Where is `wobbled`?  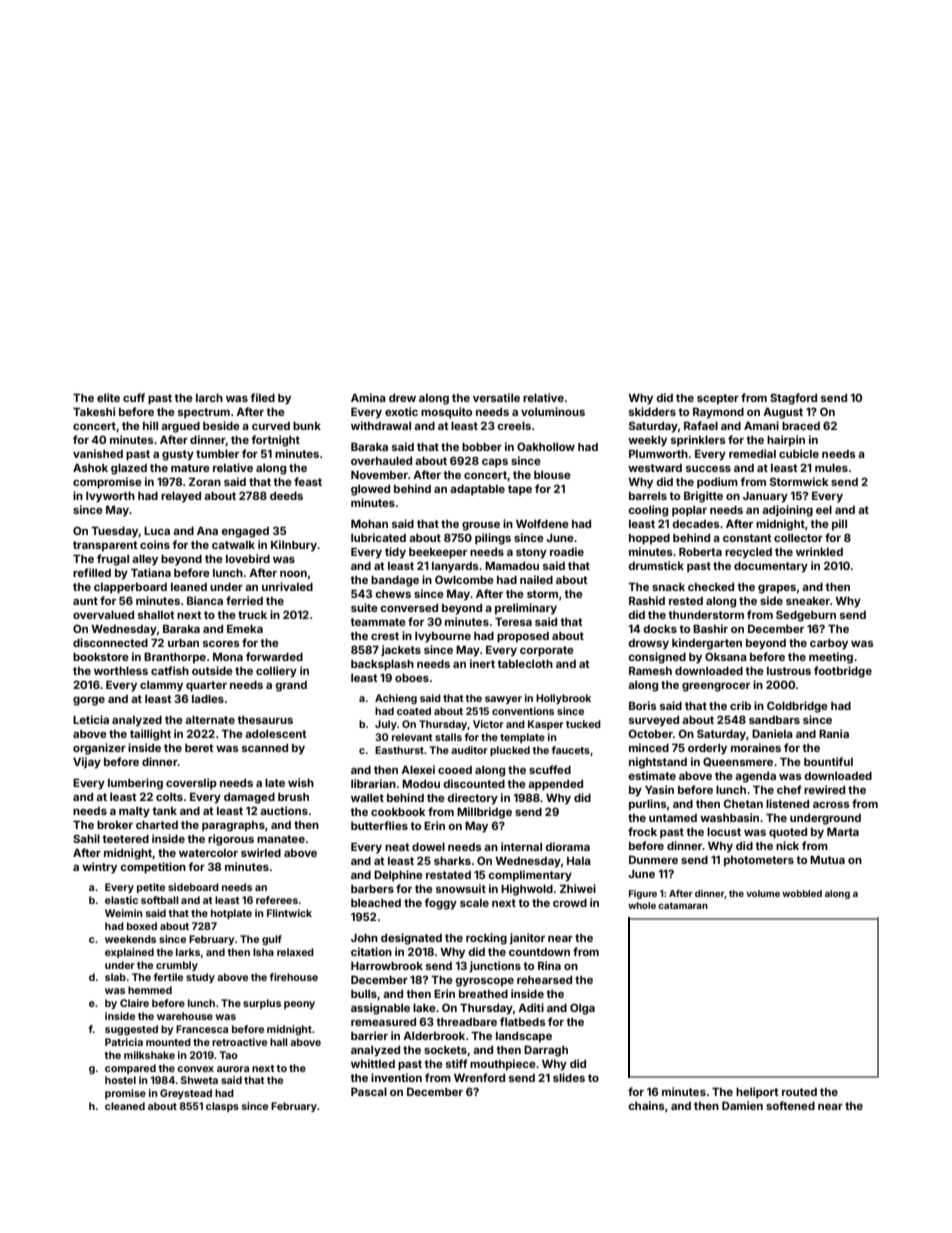
wobbled is located at coordinates (802, 893).
